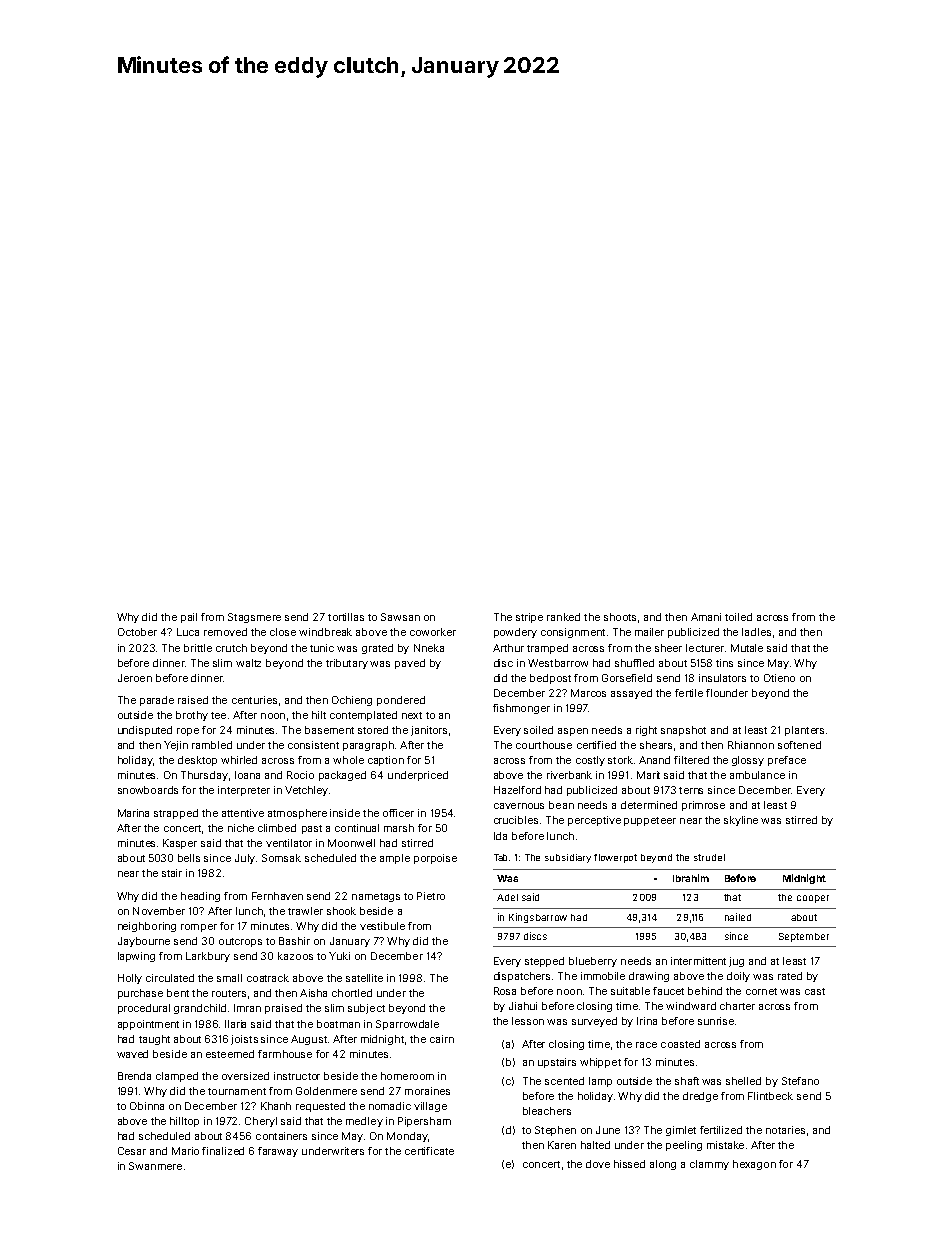  What do you see at coordinates (756, 632) in the image?
I see `ladles` at bounding box center [756, 632].
